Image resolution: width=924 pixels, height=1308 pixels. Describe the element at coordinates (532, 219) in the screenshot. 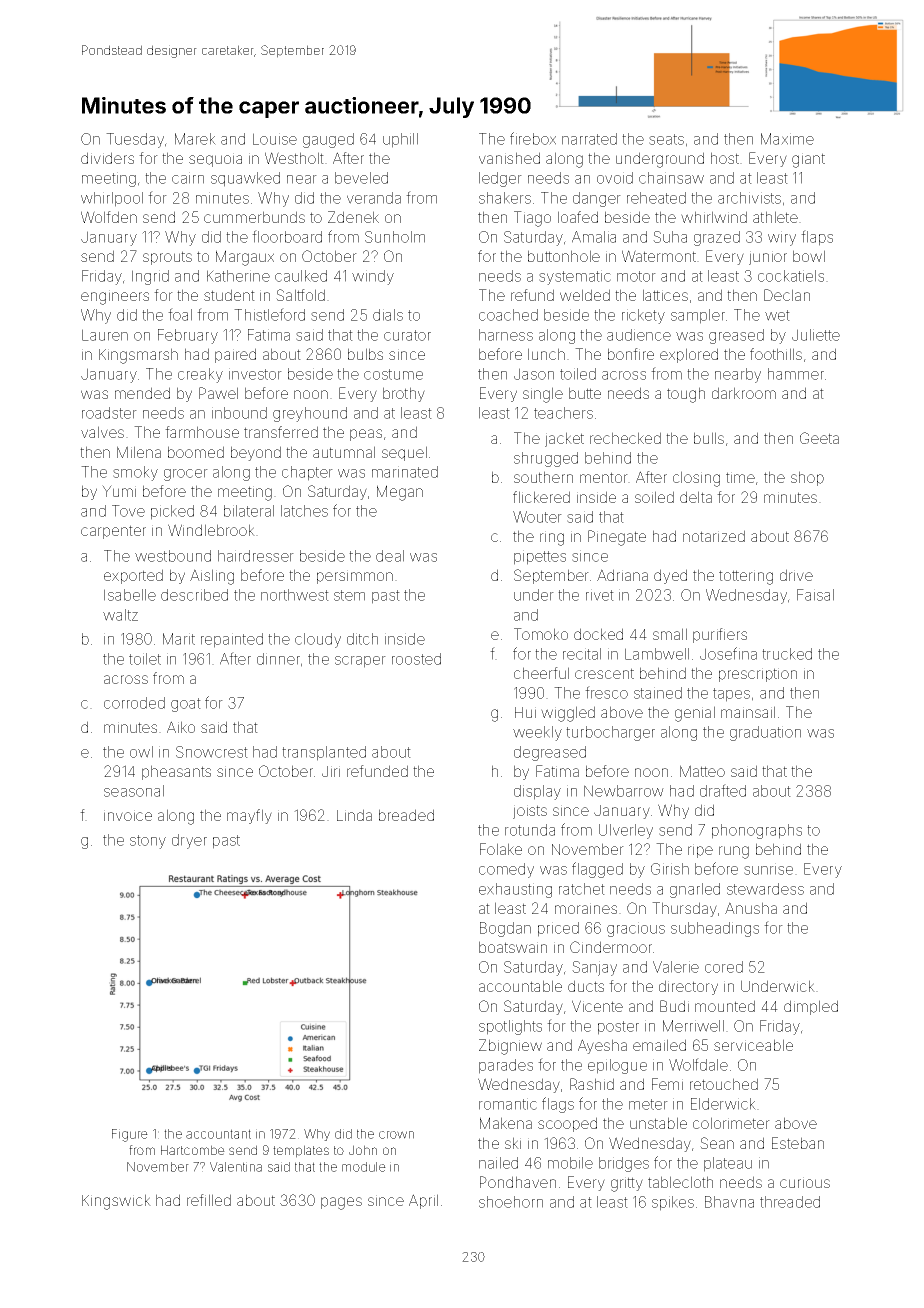

I see `Tiago` at that location.
